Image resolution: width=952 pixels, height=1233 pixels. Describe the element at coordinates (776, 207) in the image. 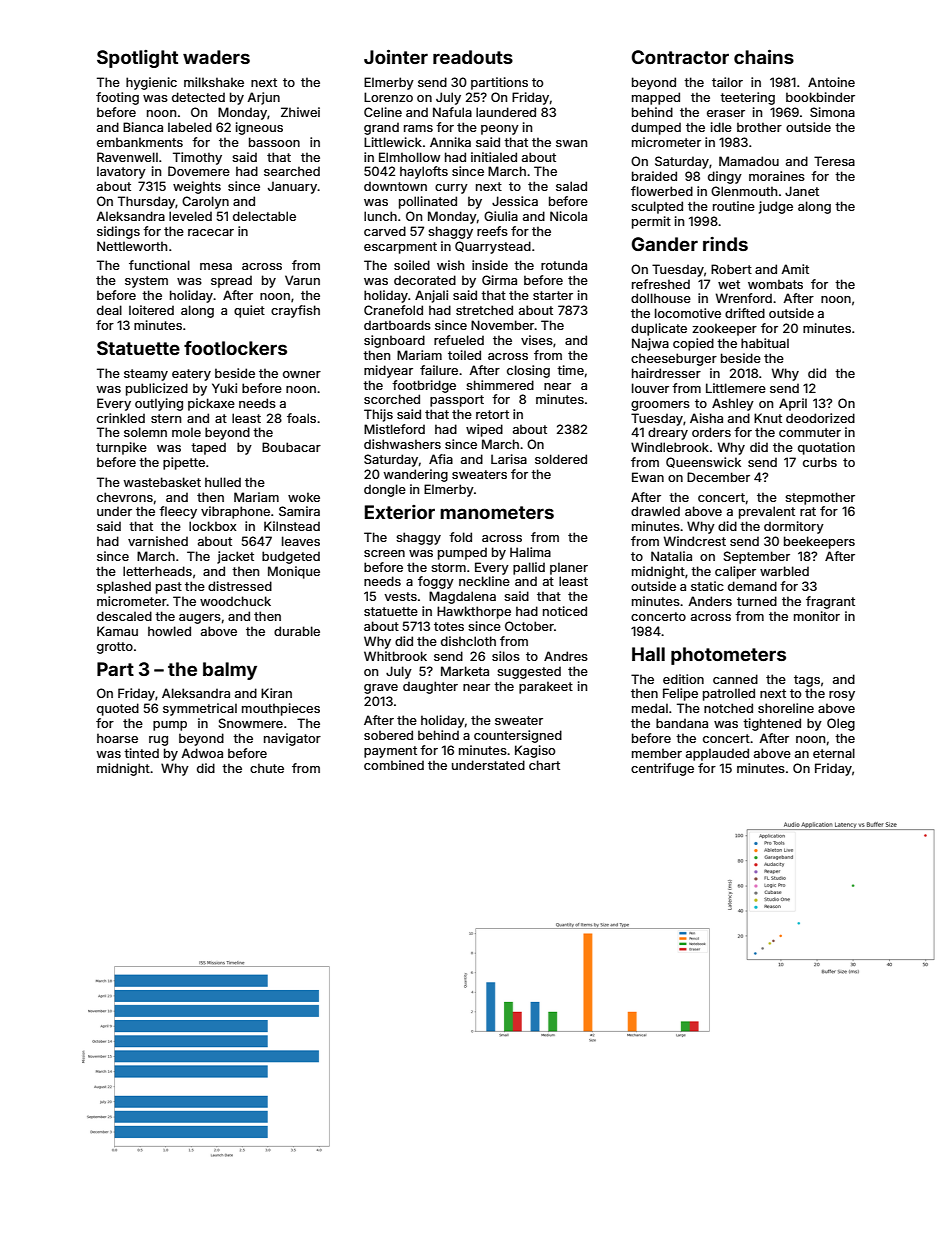

I see `judge` at that location.
